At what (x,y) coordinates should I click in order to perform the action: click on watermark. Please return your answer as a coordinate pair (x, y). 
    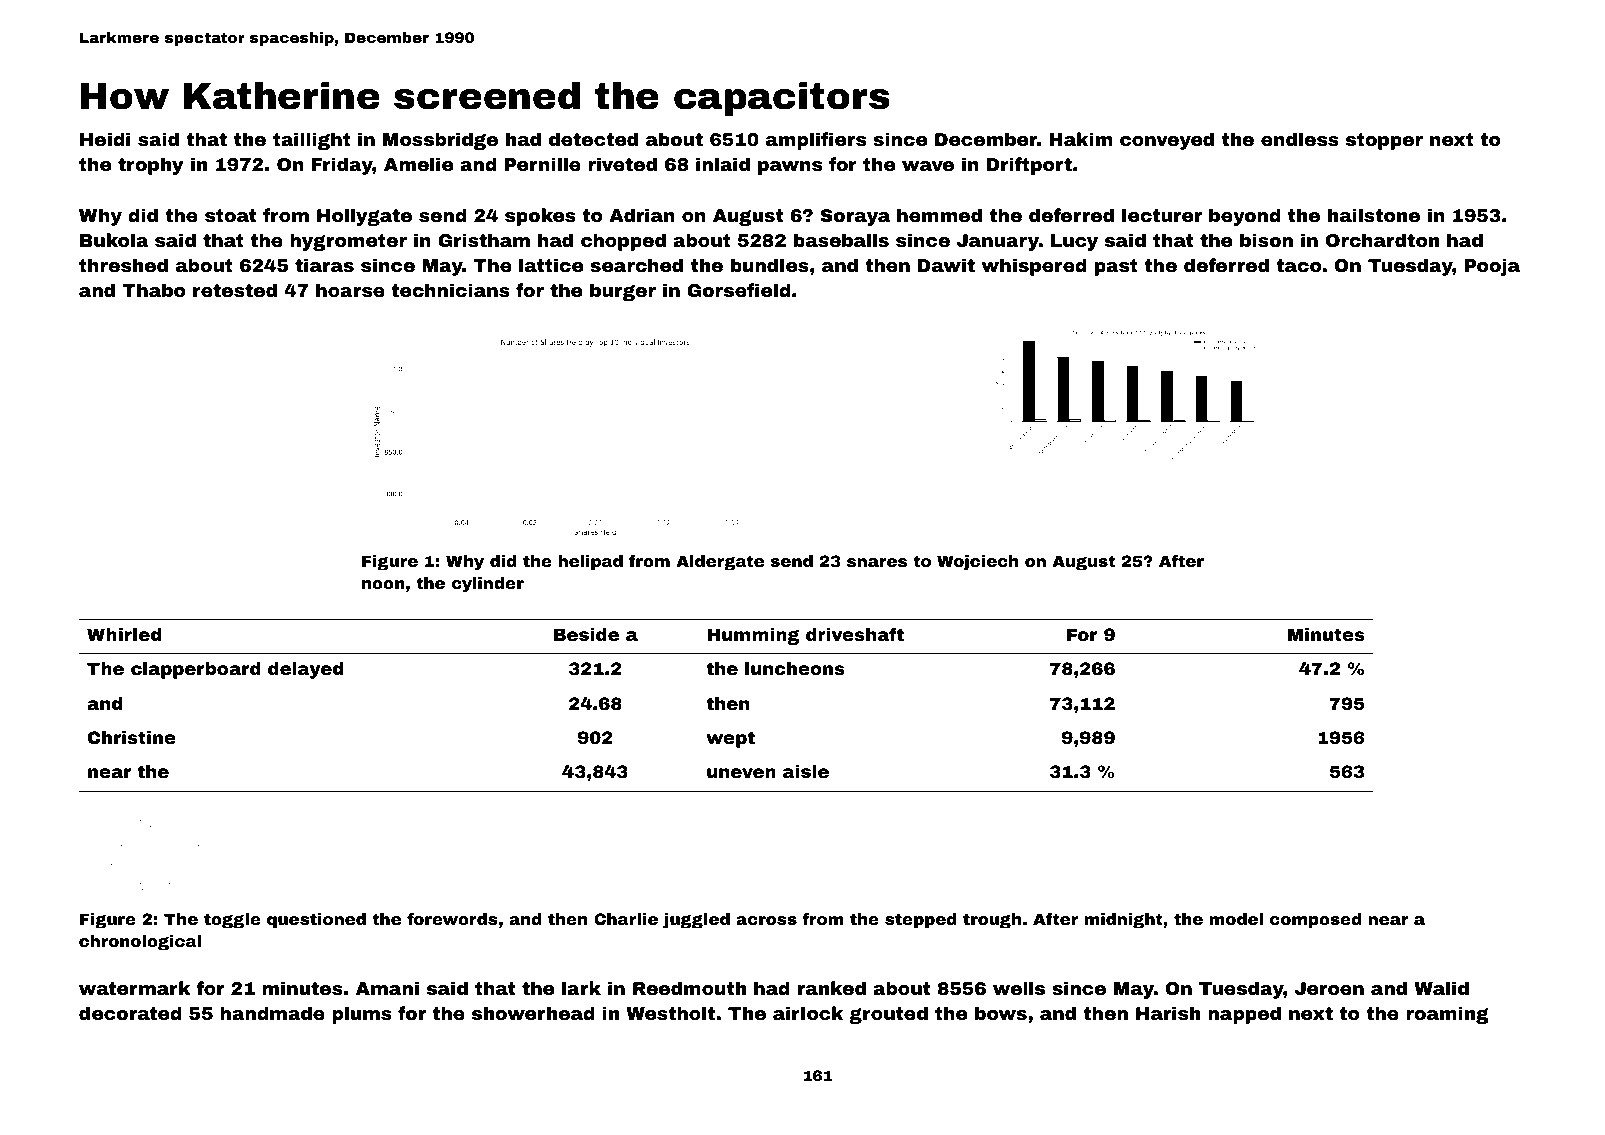
    Looking at the image, I should click on (135, 988).
